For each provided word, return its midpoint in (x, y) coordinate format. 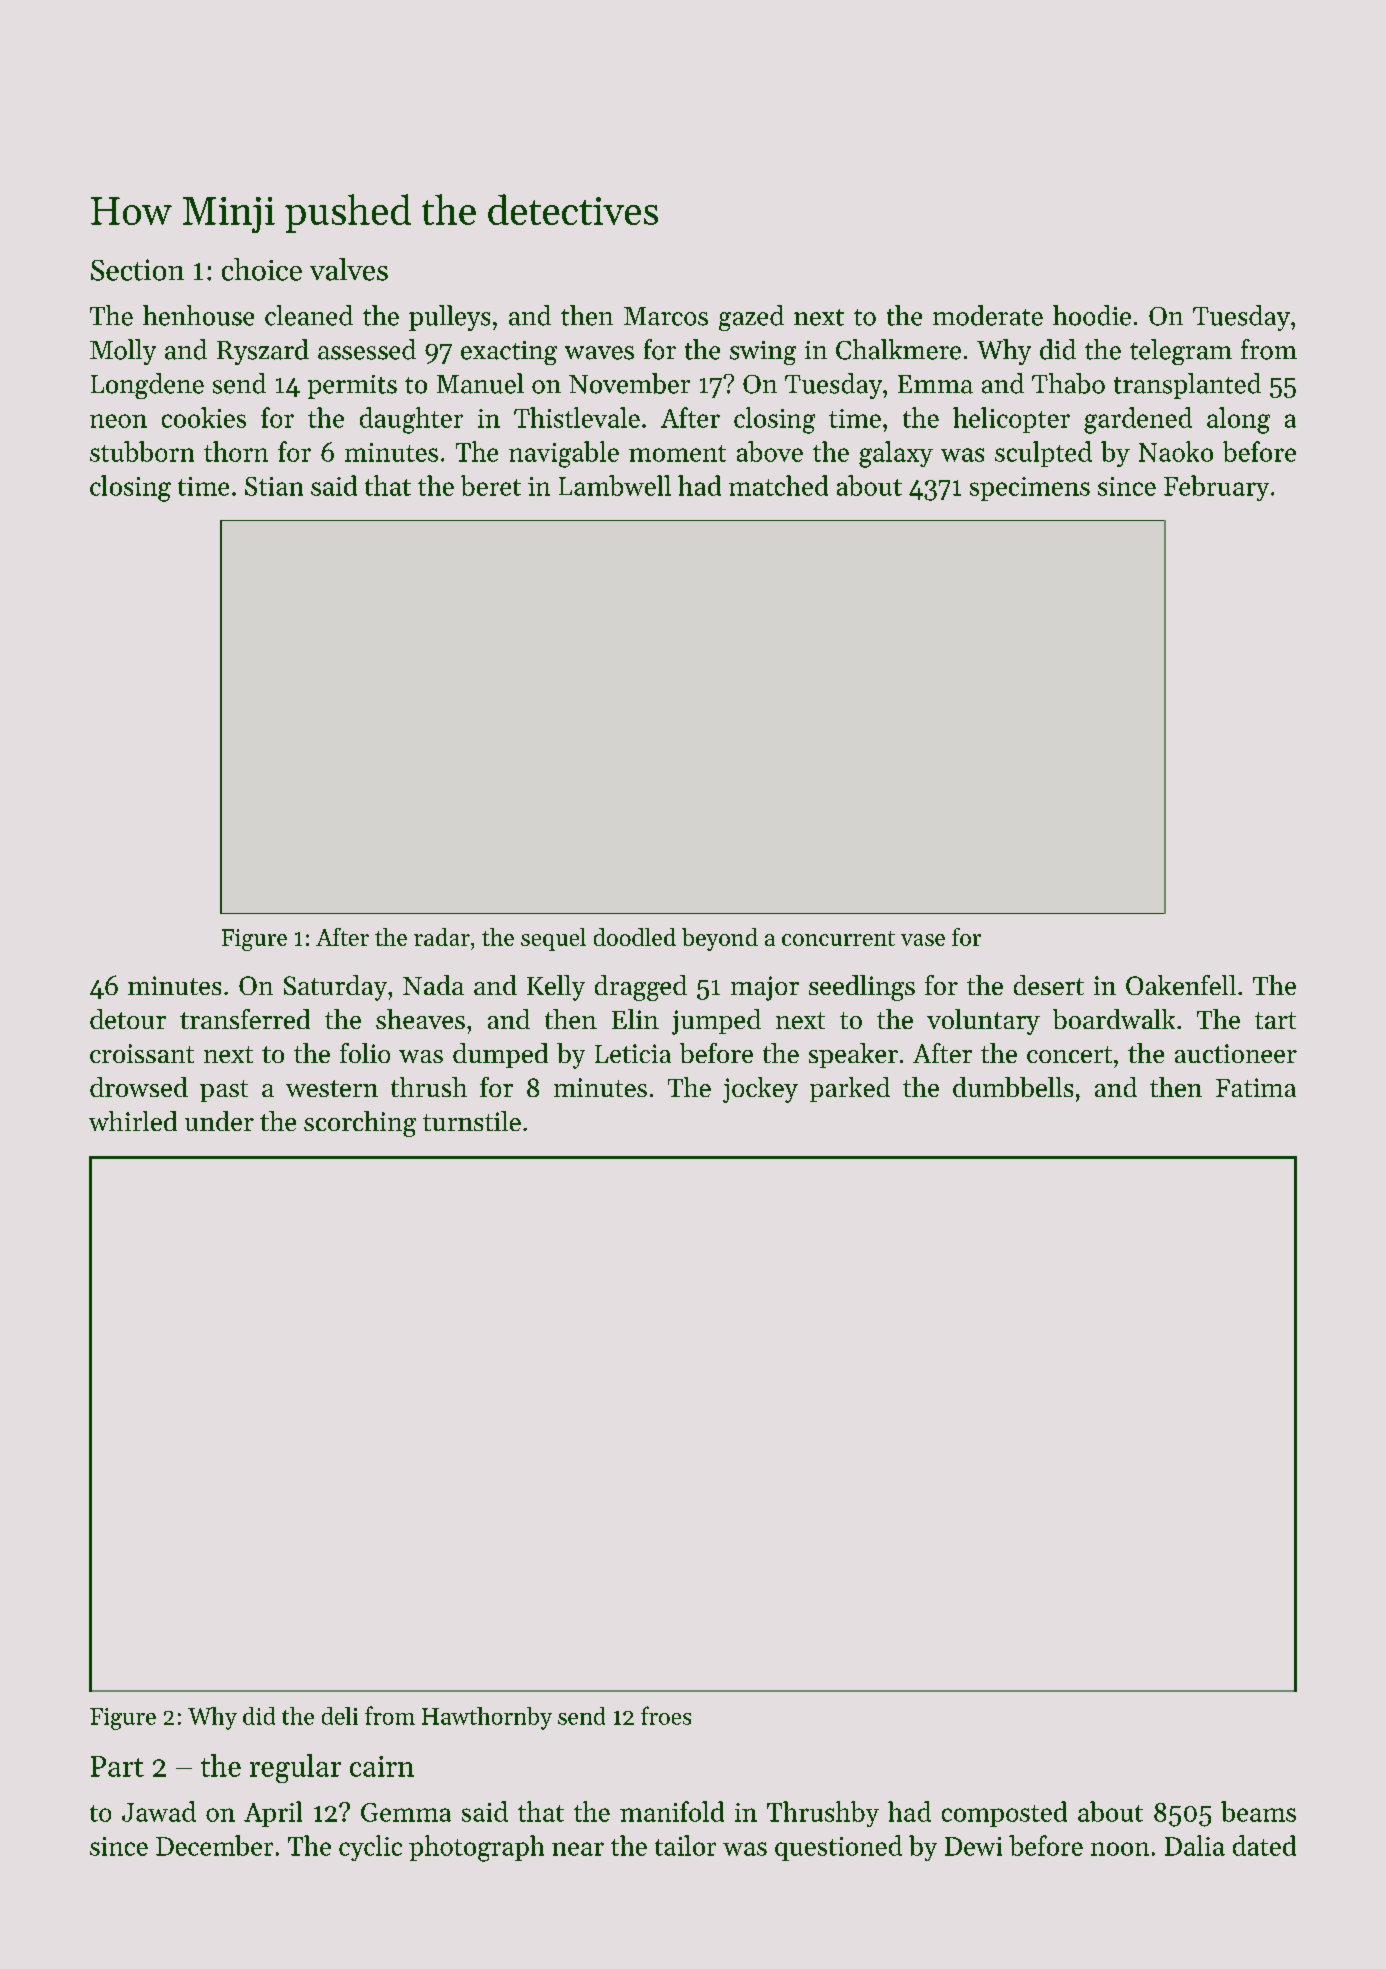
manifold (672, 1811)
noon (1120, 1849)
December (214, 1845)
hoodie (1092, 315)
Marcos (666, 316)
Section (137, 270)
